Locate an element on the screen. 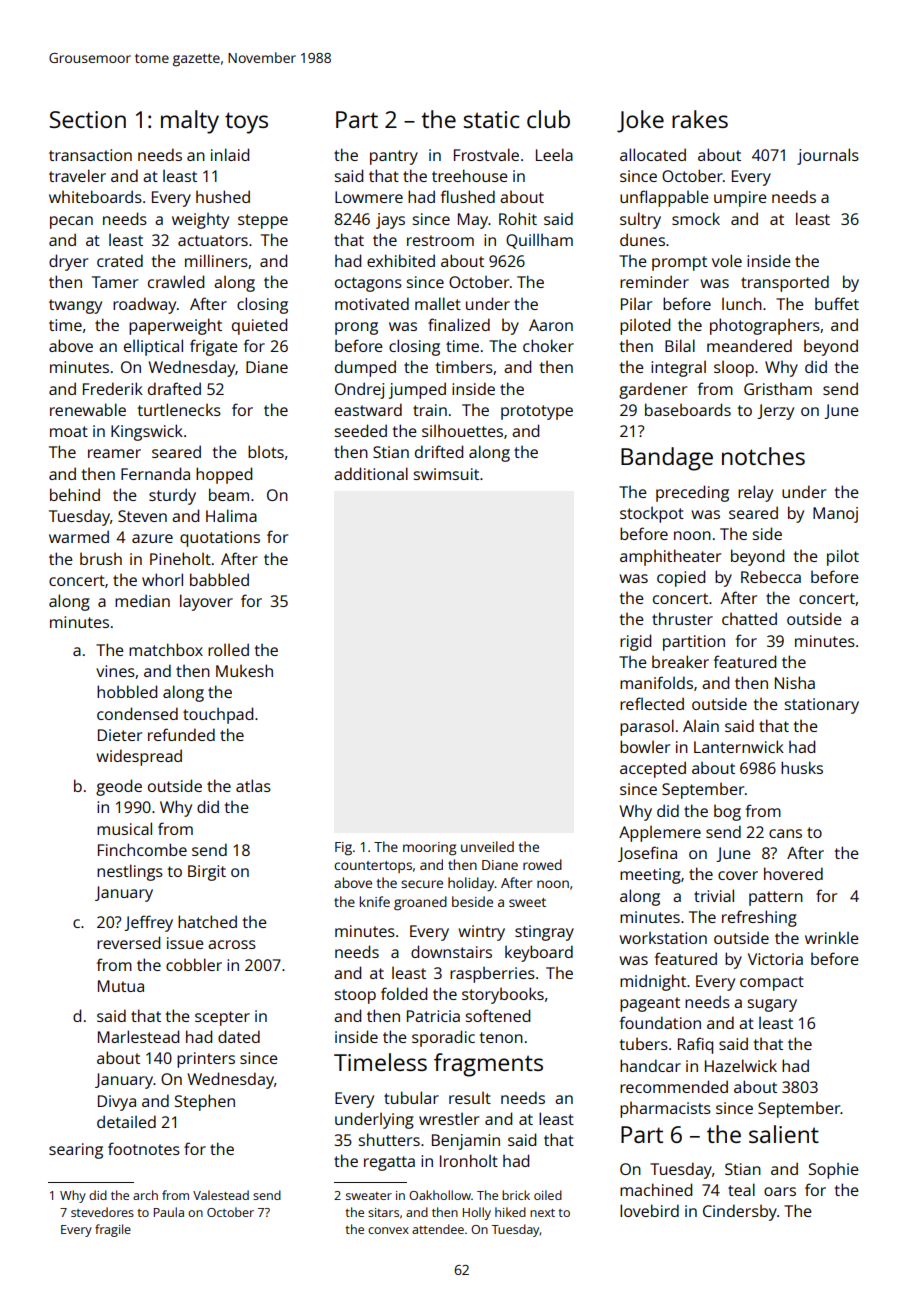 The image size is (908, 1316). Marlestead is located at coordinates (138, 1036).
